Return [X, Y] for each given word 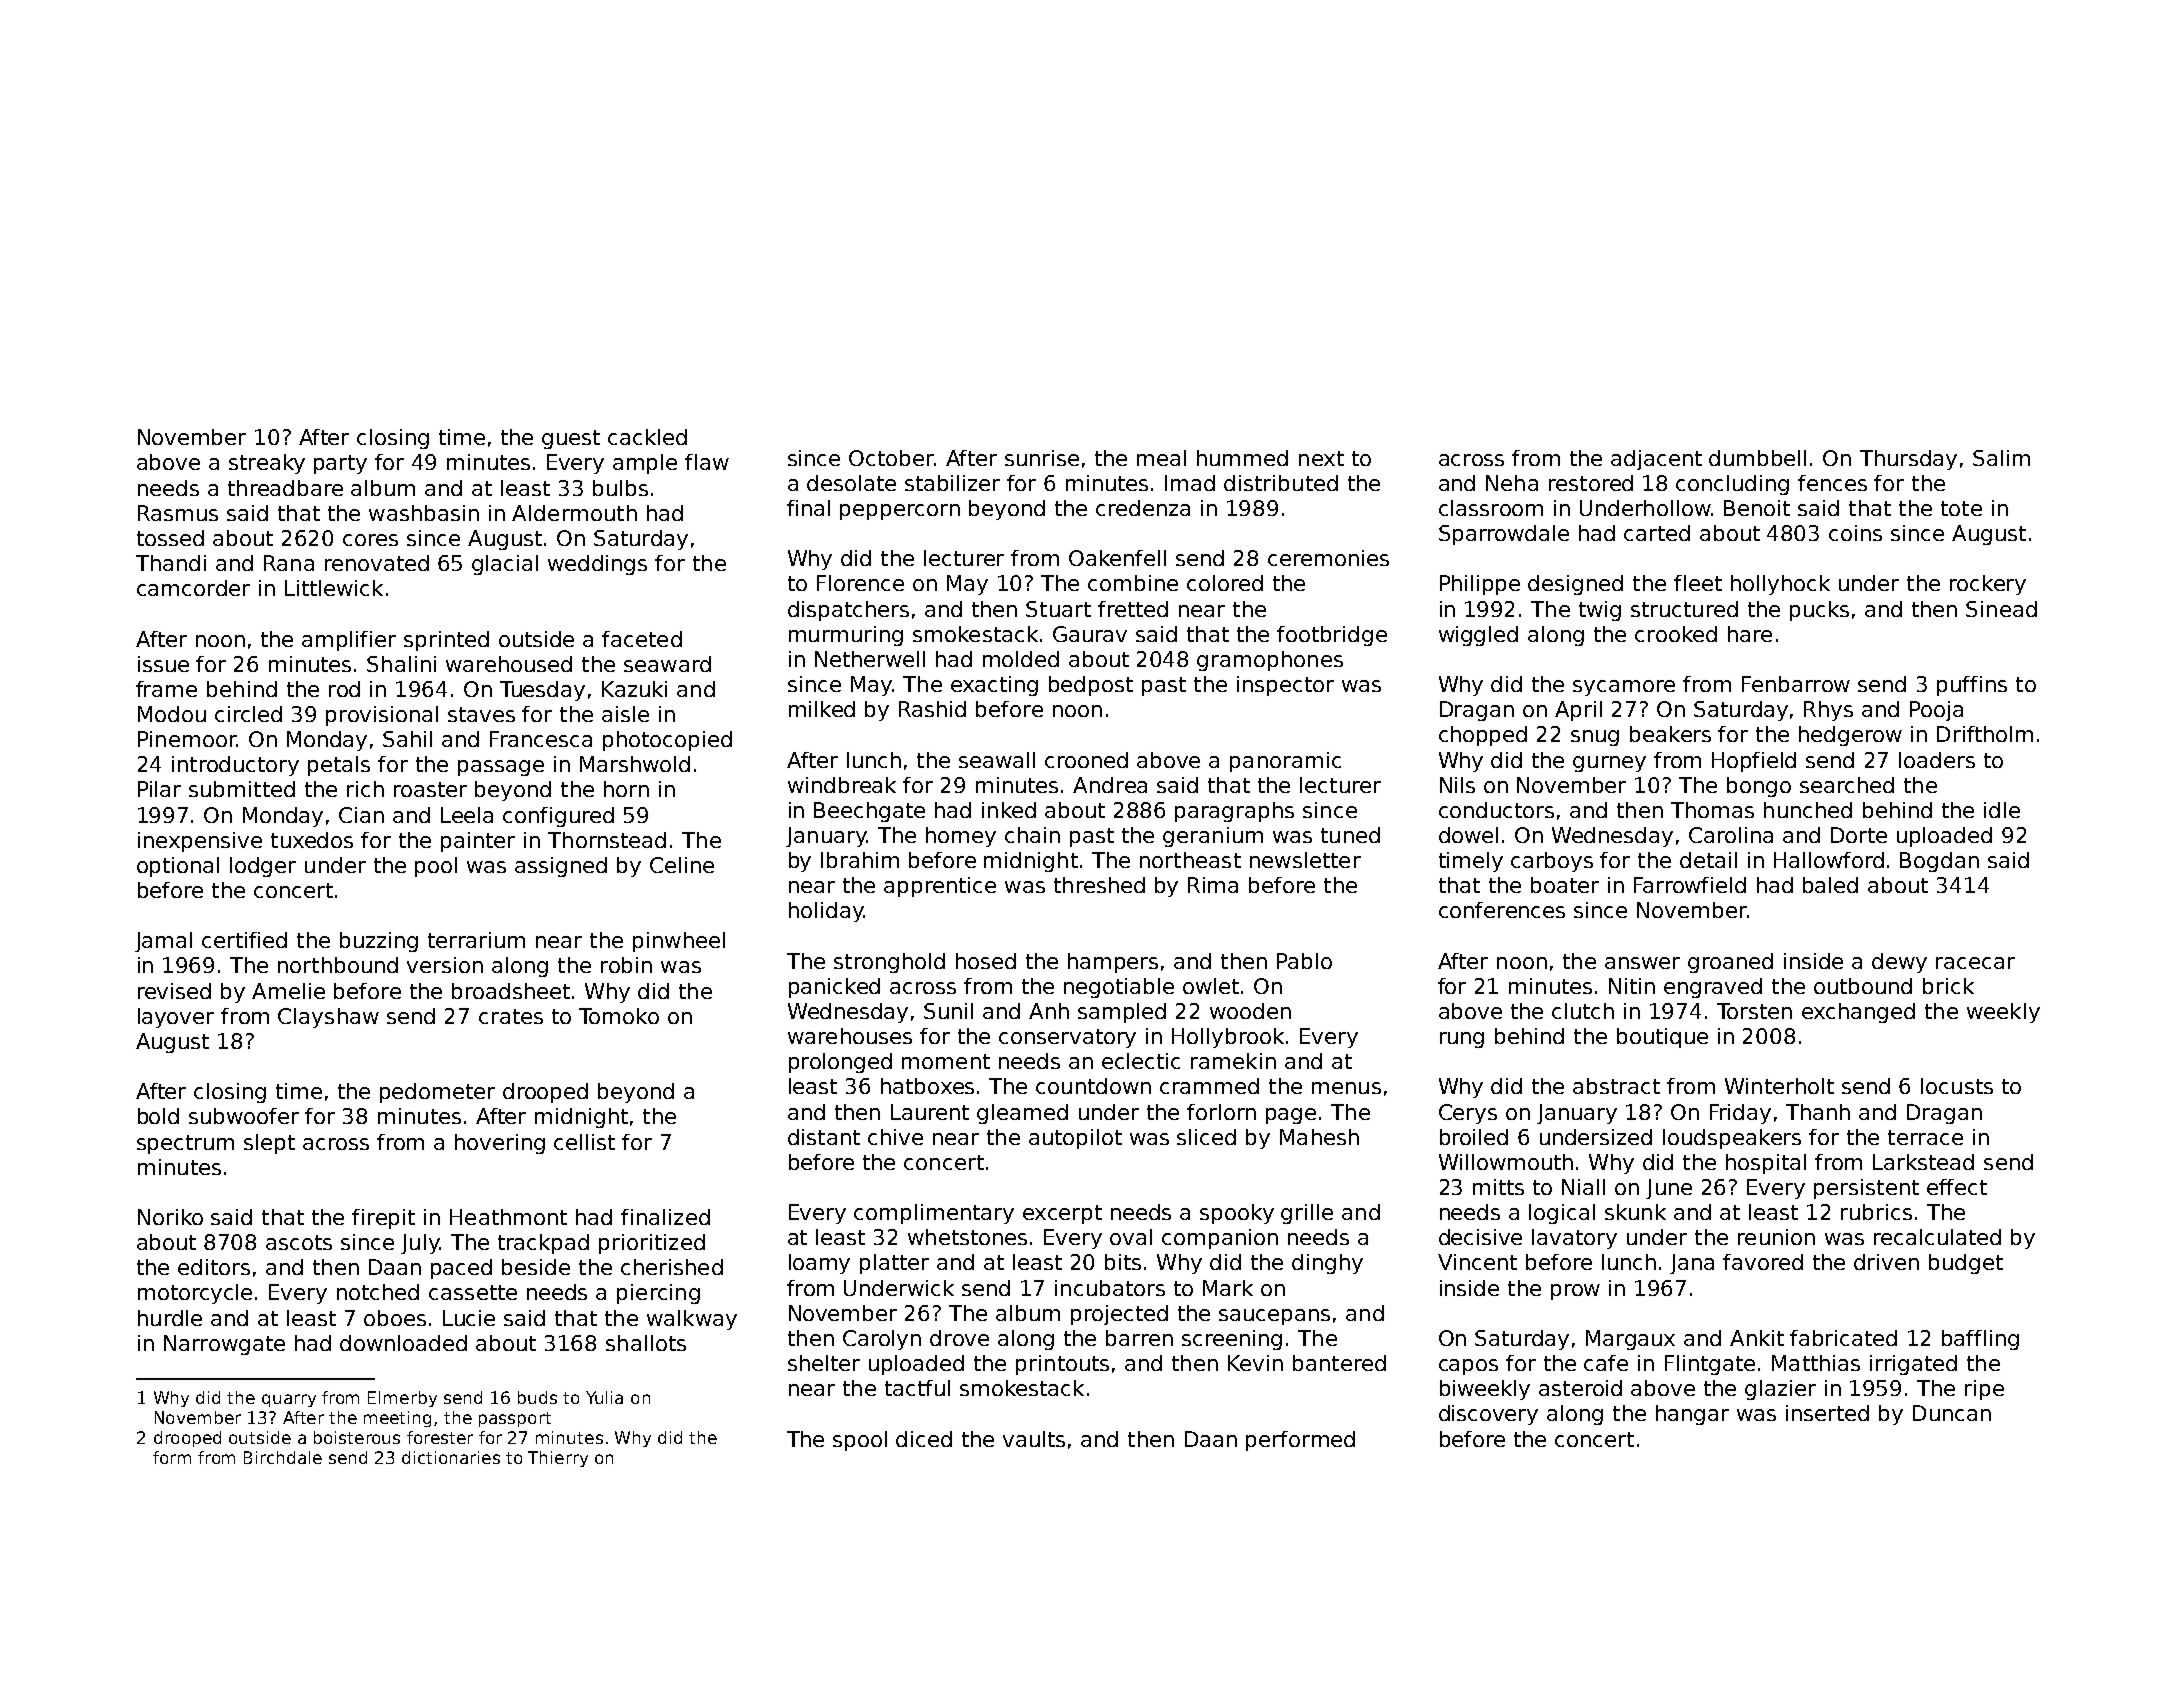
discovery [1488, 1415]
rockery [1988, 585]
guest [571, 439]
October [891, 458]
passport [515, 1419]
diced [924, 1439]
